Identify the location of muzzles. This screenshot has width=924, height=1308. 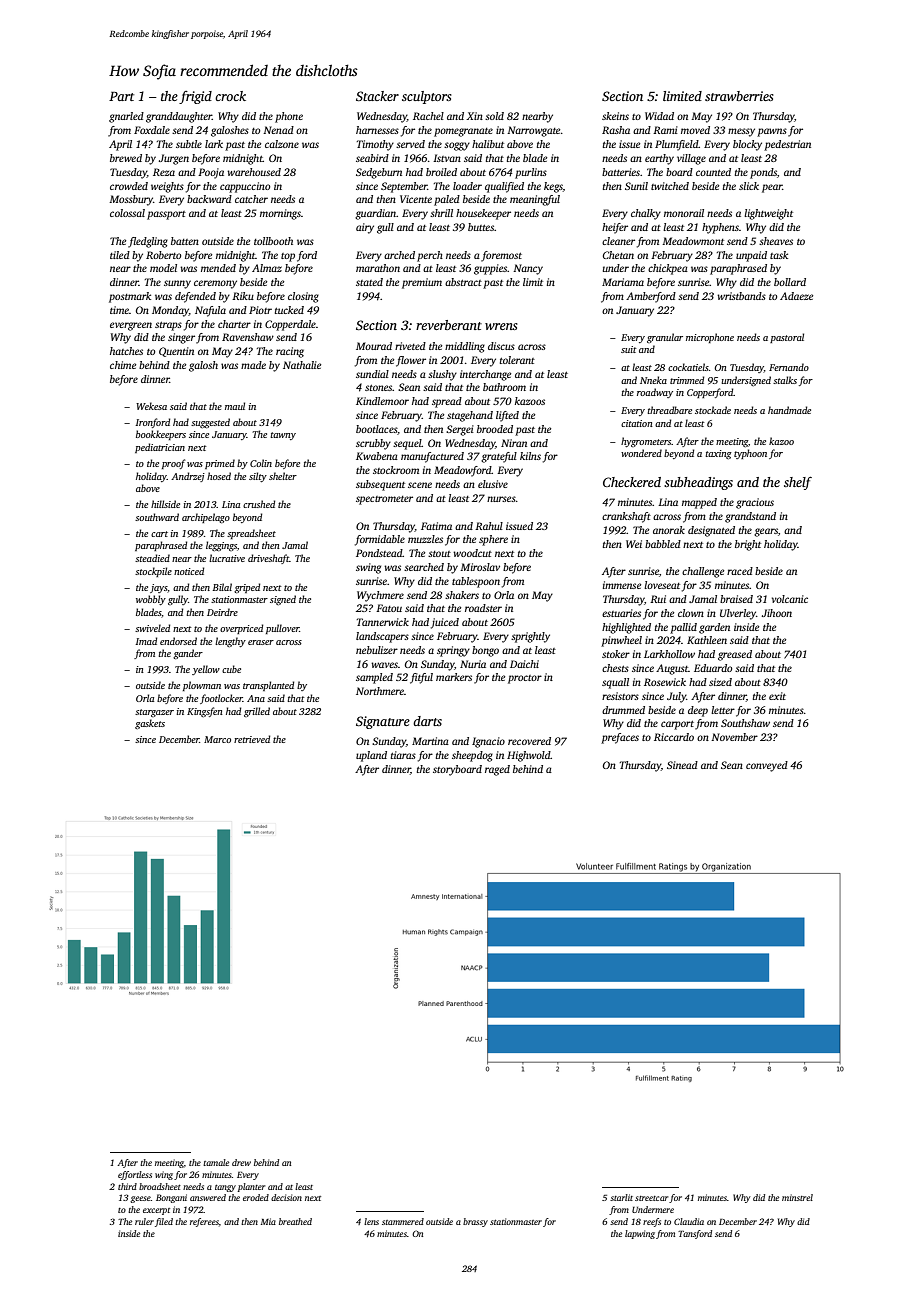
(425, 539).
